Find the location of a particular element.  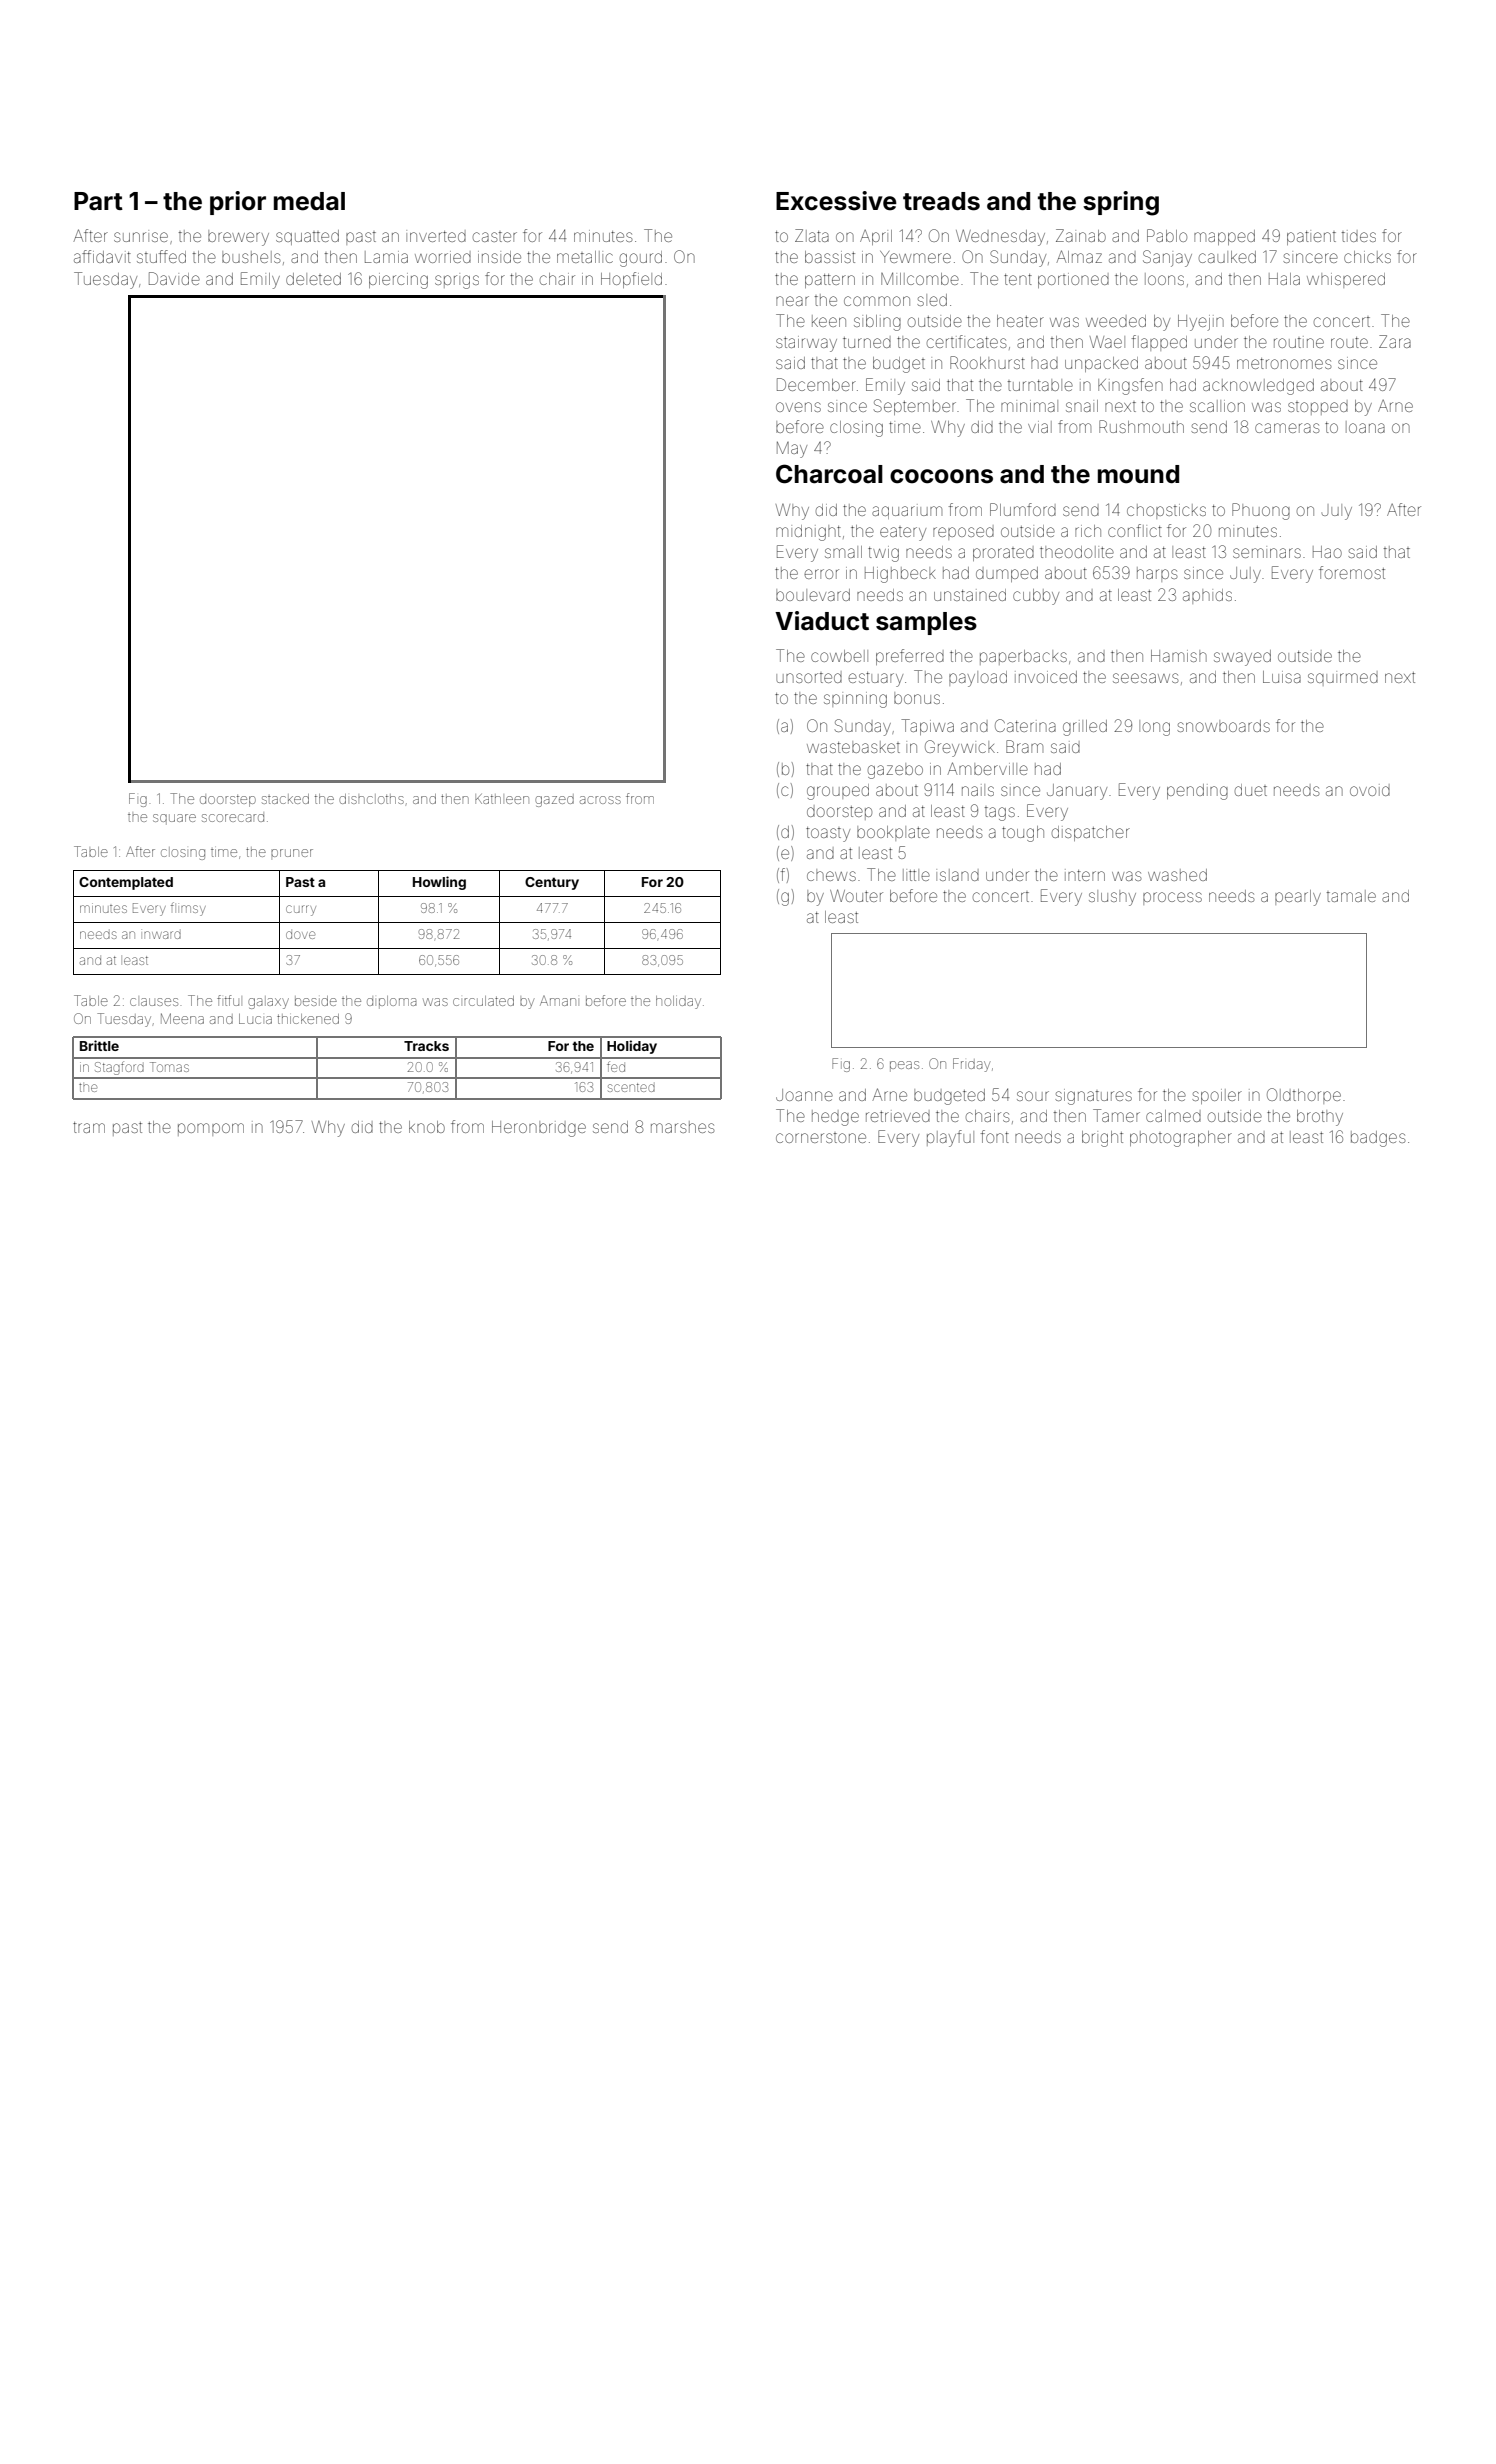

near is located at coordinates (792, 301).
